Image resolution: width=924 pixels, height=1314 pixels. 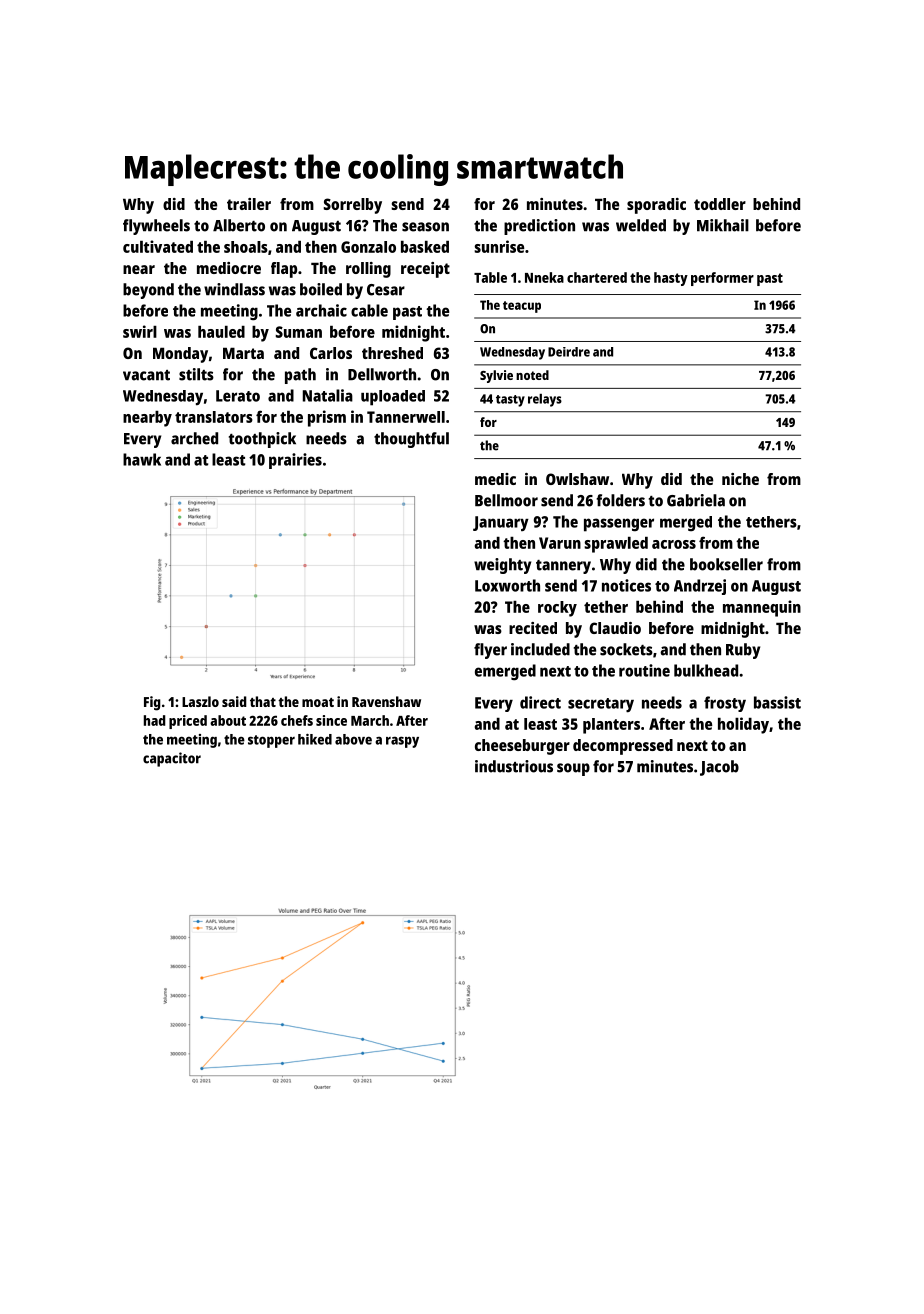 What do you see at coordinates (615, 628) in the image?
I see `Claudio` at bounding box center [615, 628].
